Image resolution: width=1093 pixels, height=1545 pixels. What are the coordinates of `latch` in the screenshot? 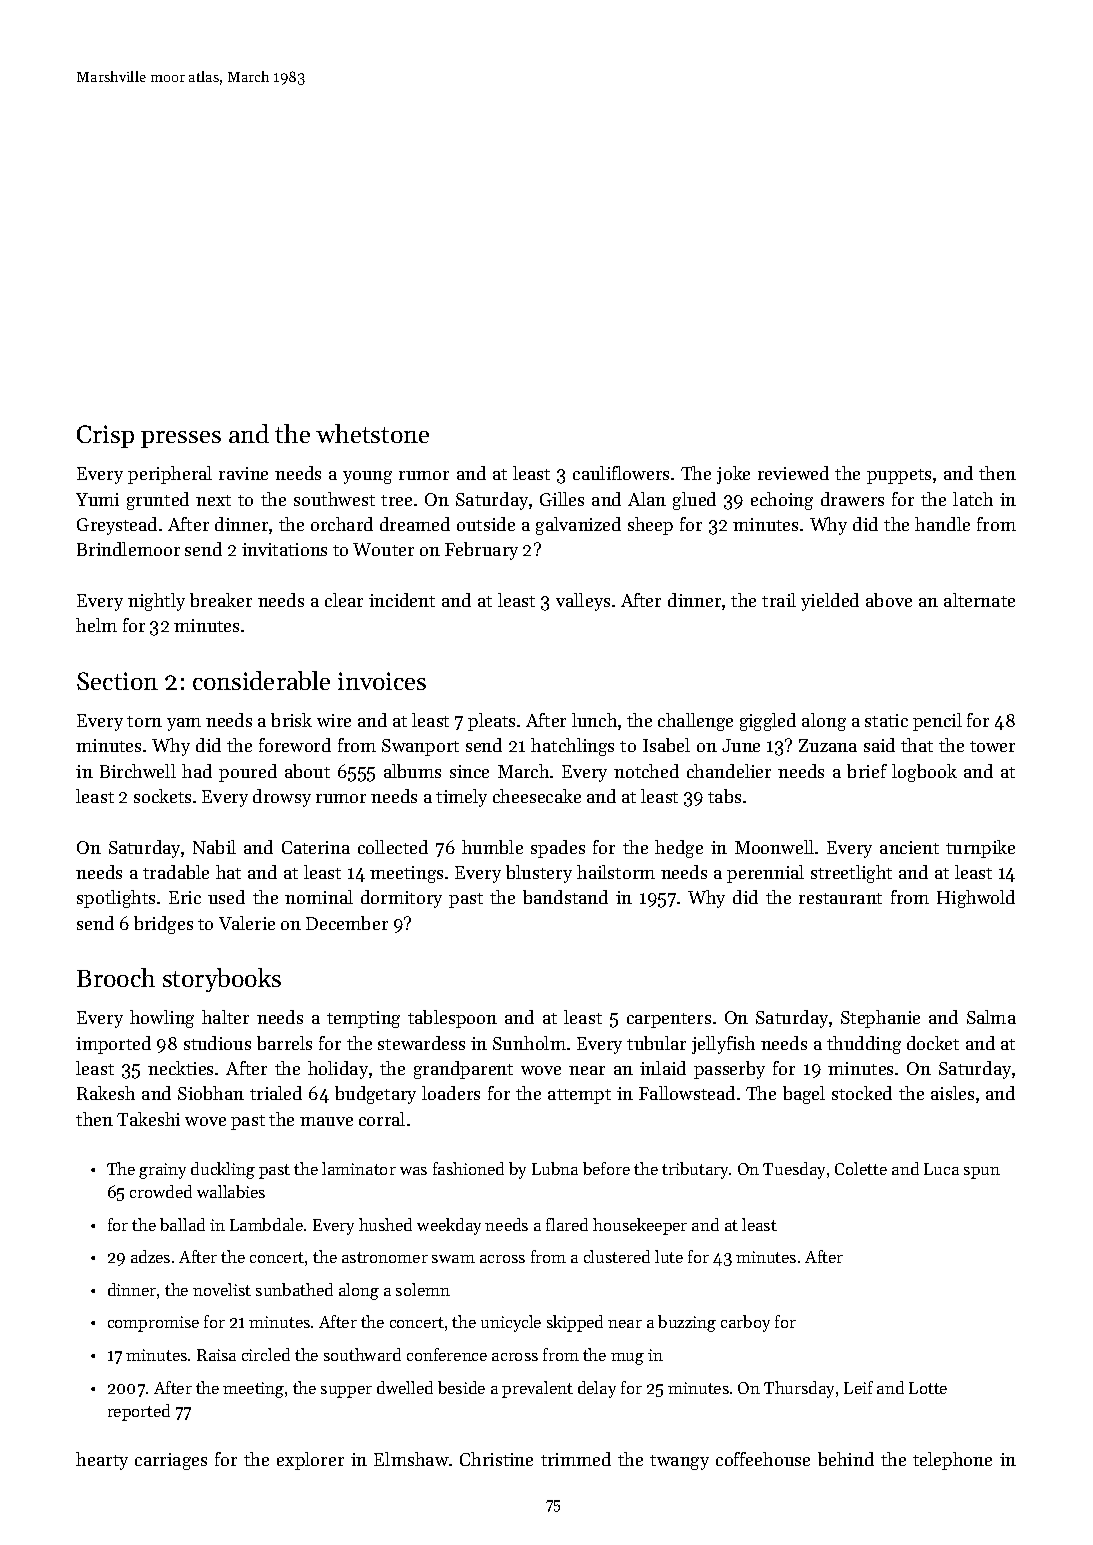 It's located at (973, 499).
